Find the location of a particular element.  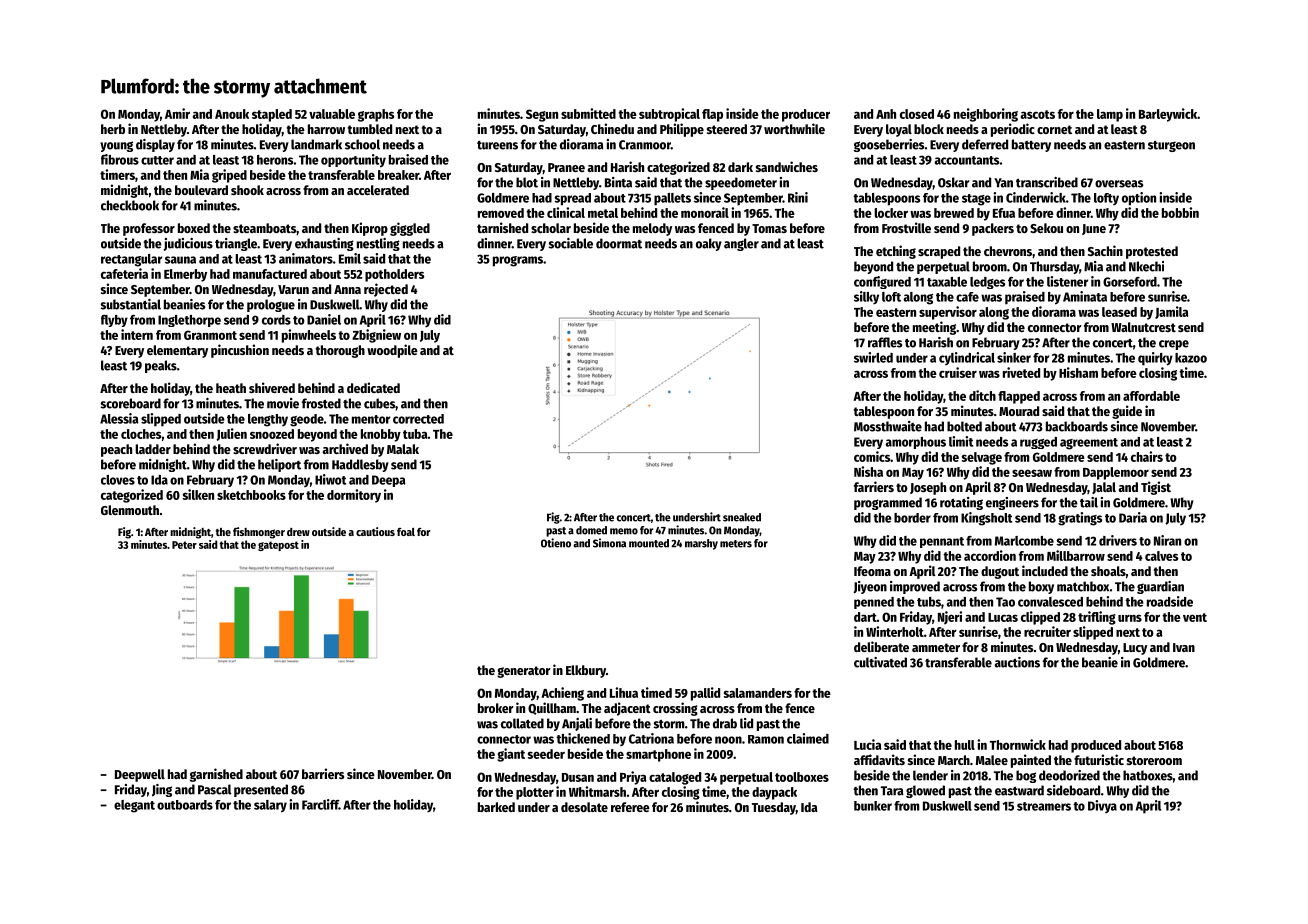

woodpile is located at coordinates (392, 351).
